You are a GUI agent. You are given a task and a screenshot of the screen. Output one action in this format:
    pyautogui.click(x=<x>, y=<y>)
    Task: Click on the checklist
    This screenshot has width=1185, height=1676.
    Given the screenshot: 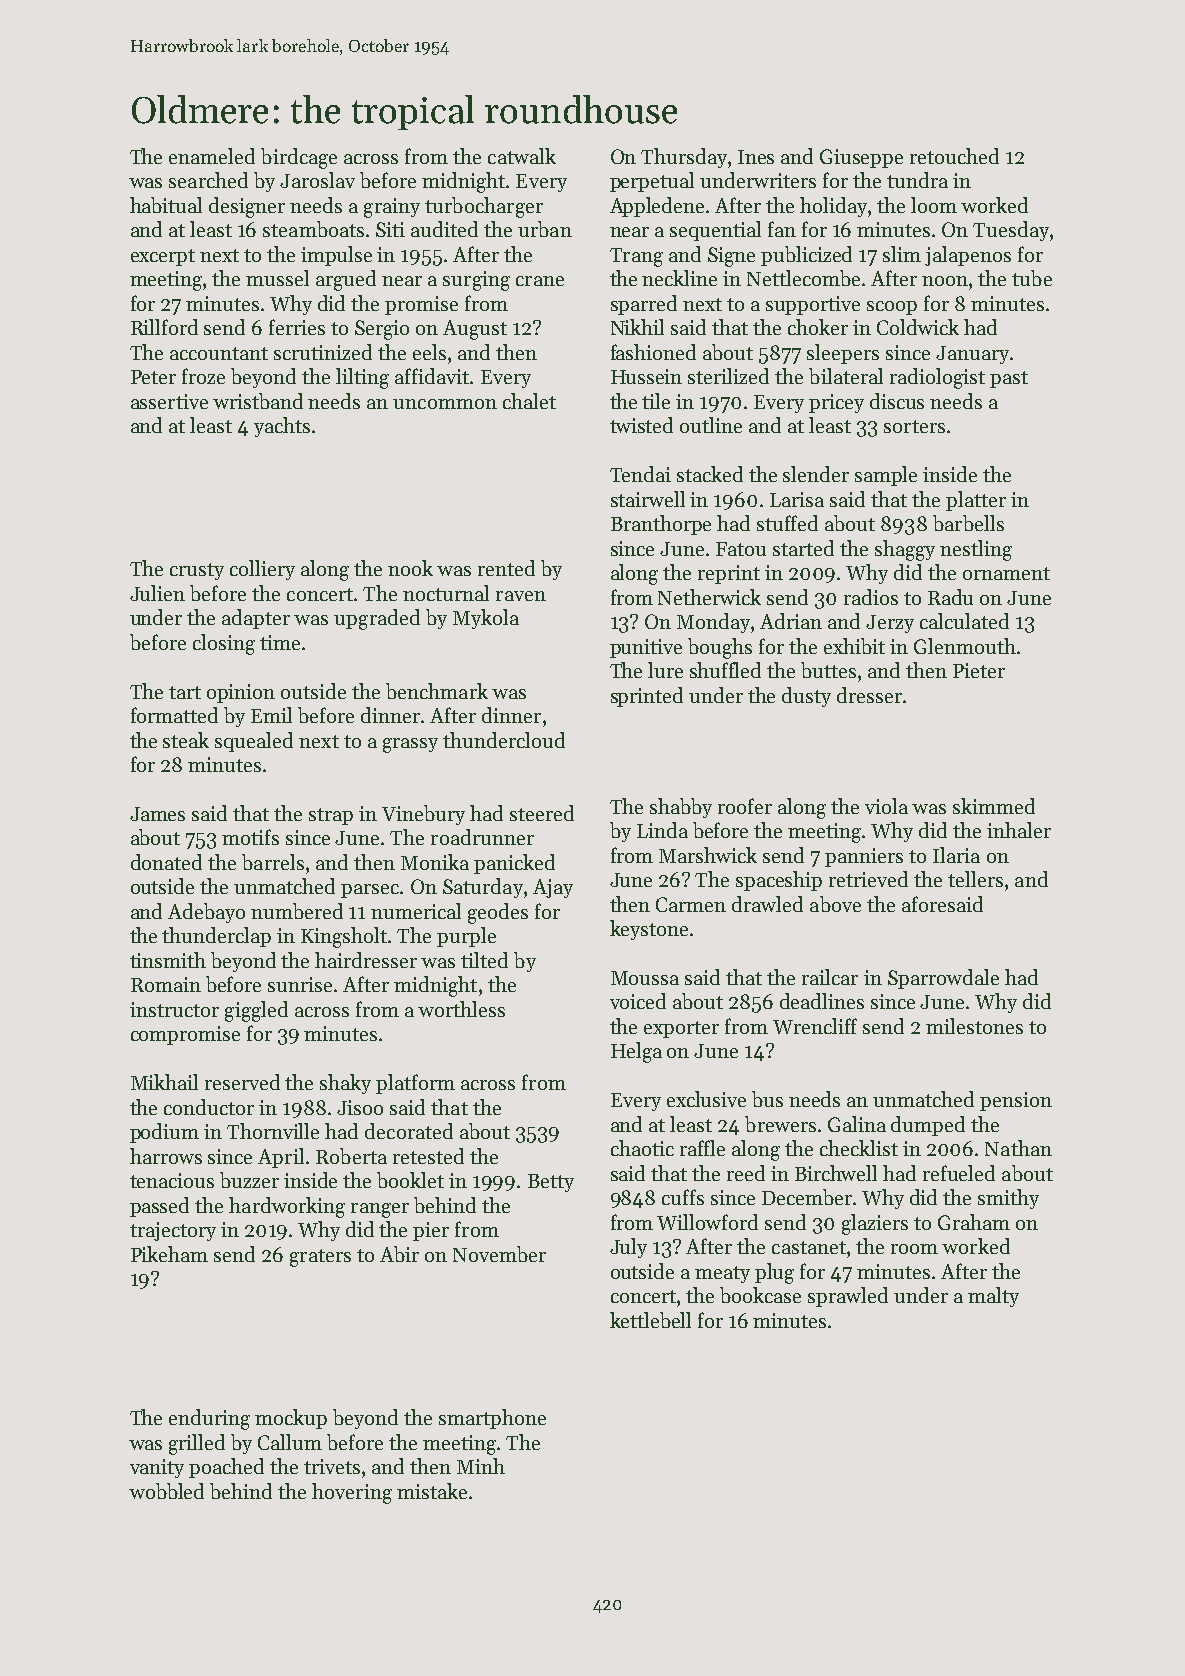 What is the action you would take?
    pyautogui.click(x=859, y=1148)
